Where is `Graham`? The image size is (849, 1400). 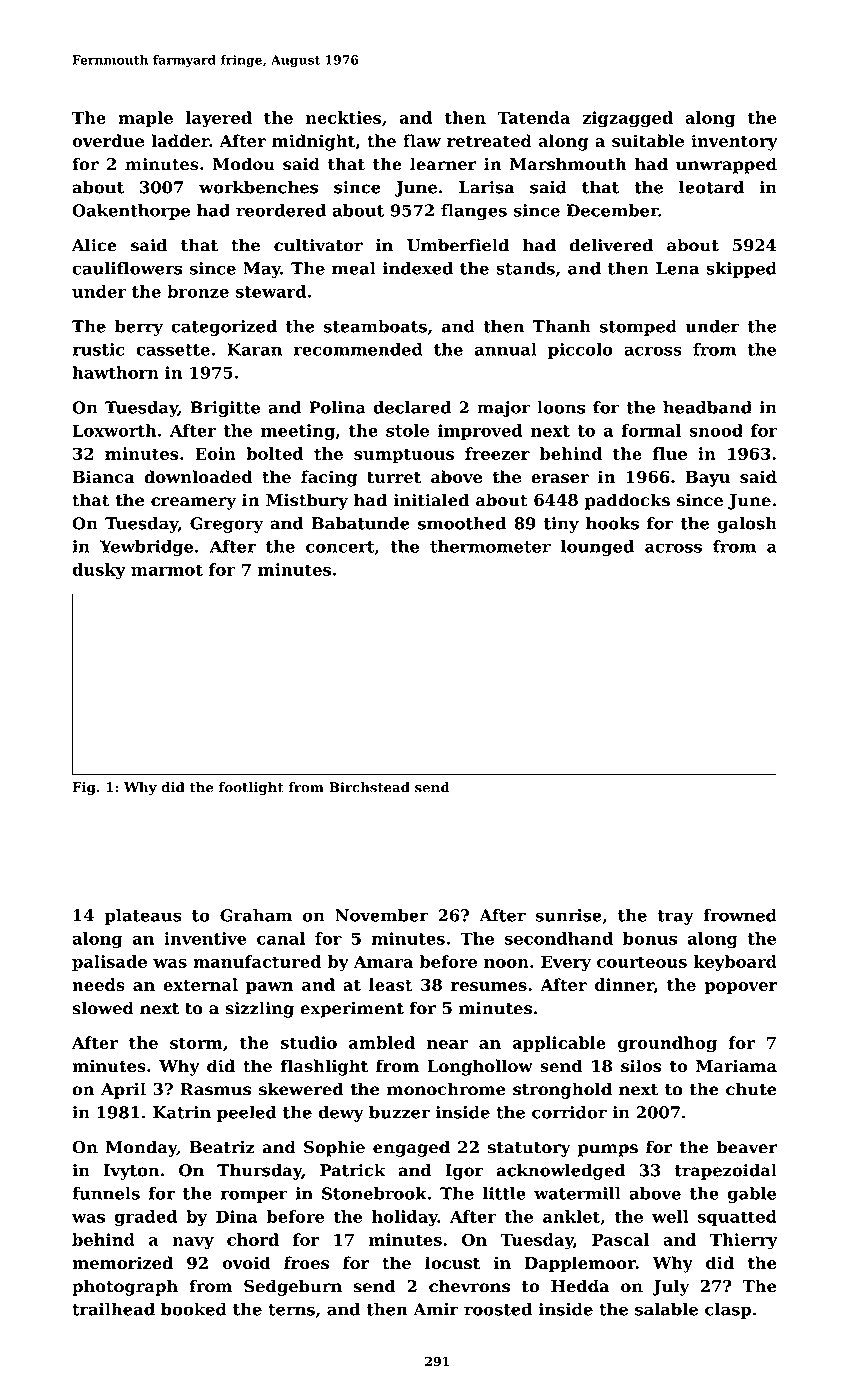
Graham is located at coordinates (256, 915).
